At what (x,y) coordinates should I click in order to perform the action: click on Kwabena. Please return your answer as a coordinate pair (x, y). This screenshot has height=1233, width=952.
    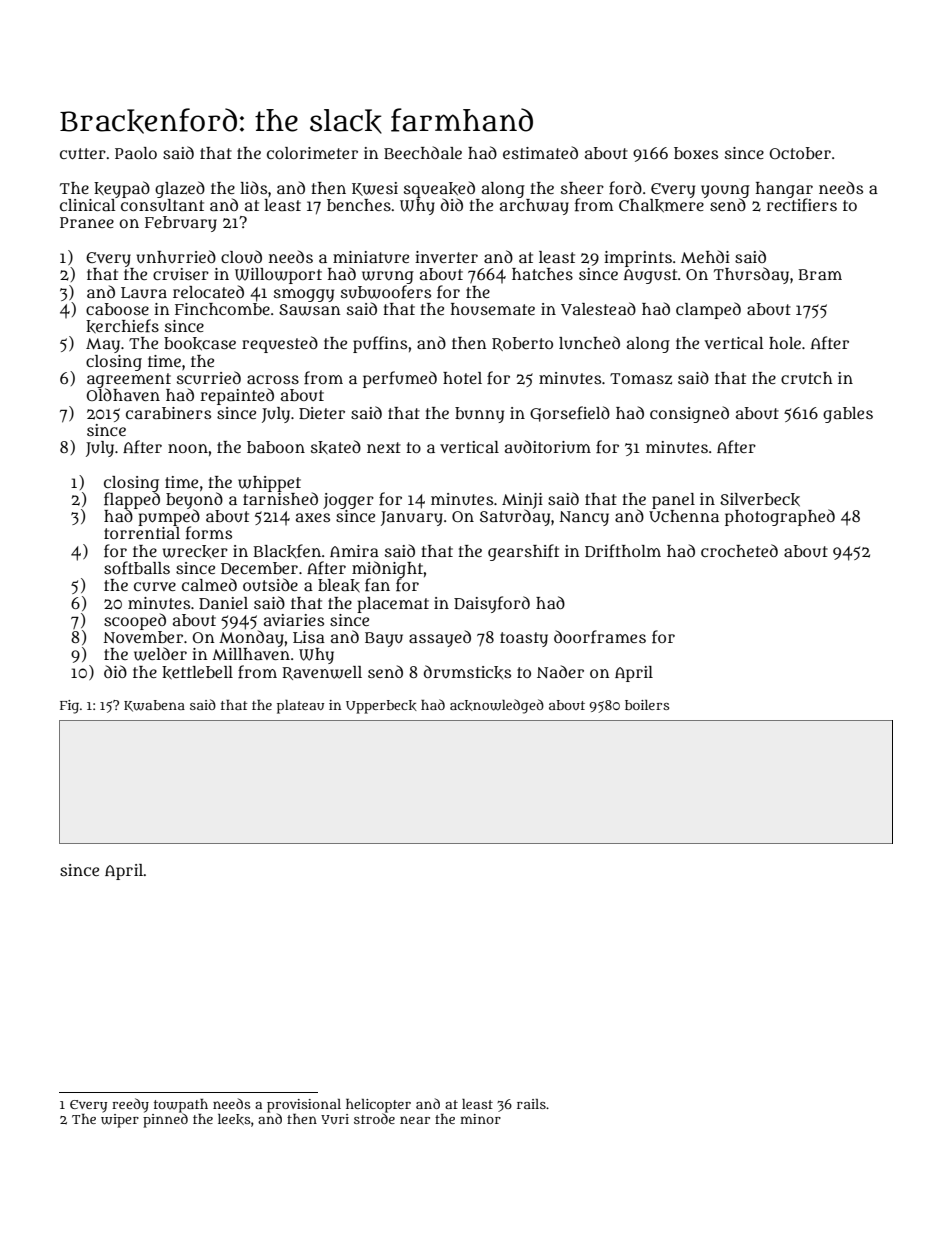
    Looking at the image, I should click on (154, 706).
